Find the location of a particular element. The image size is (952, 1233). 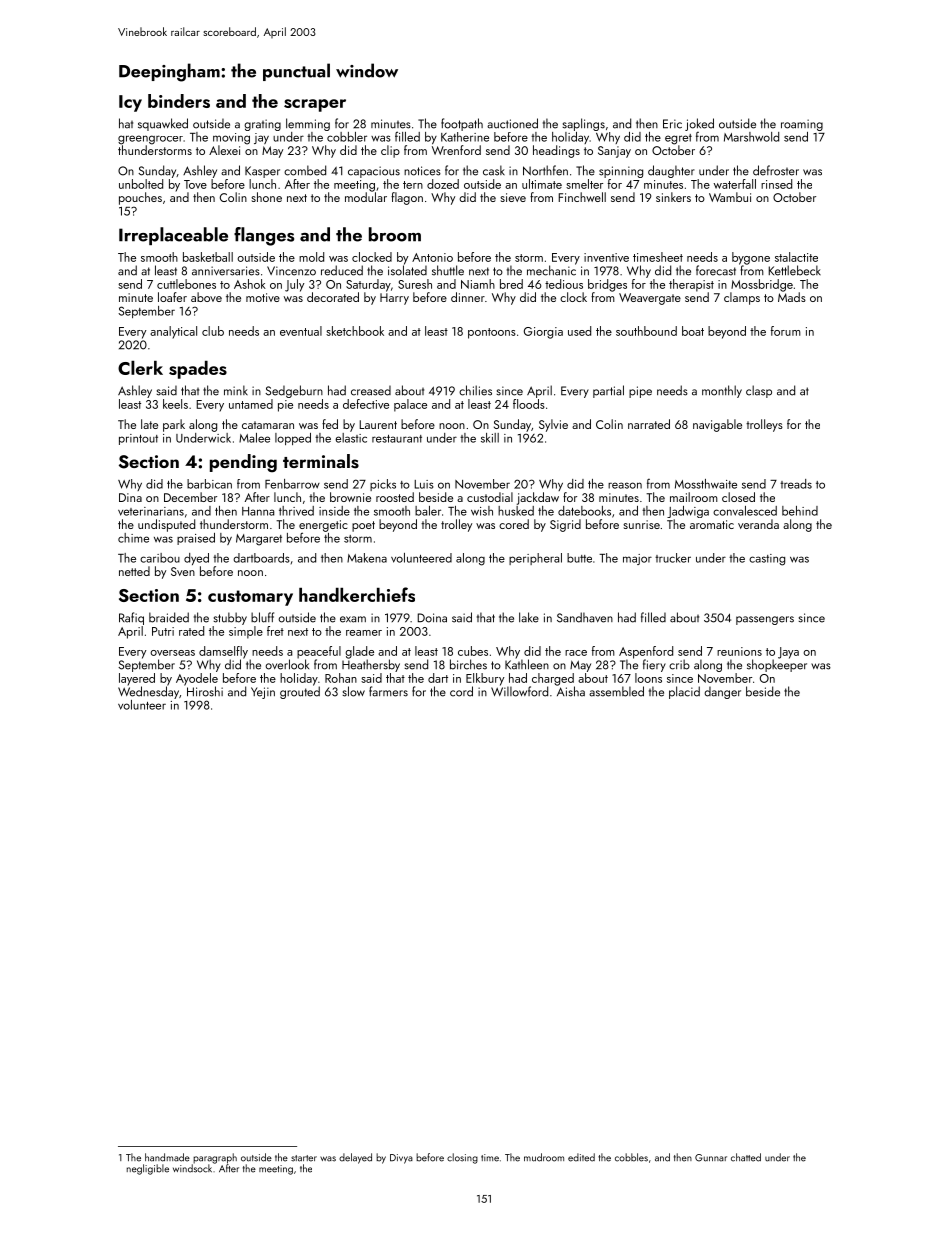

roaming is located at coordinates (802, 125).
